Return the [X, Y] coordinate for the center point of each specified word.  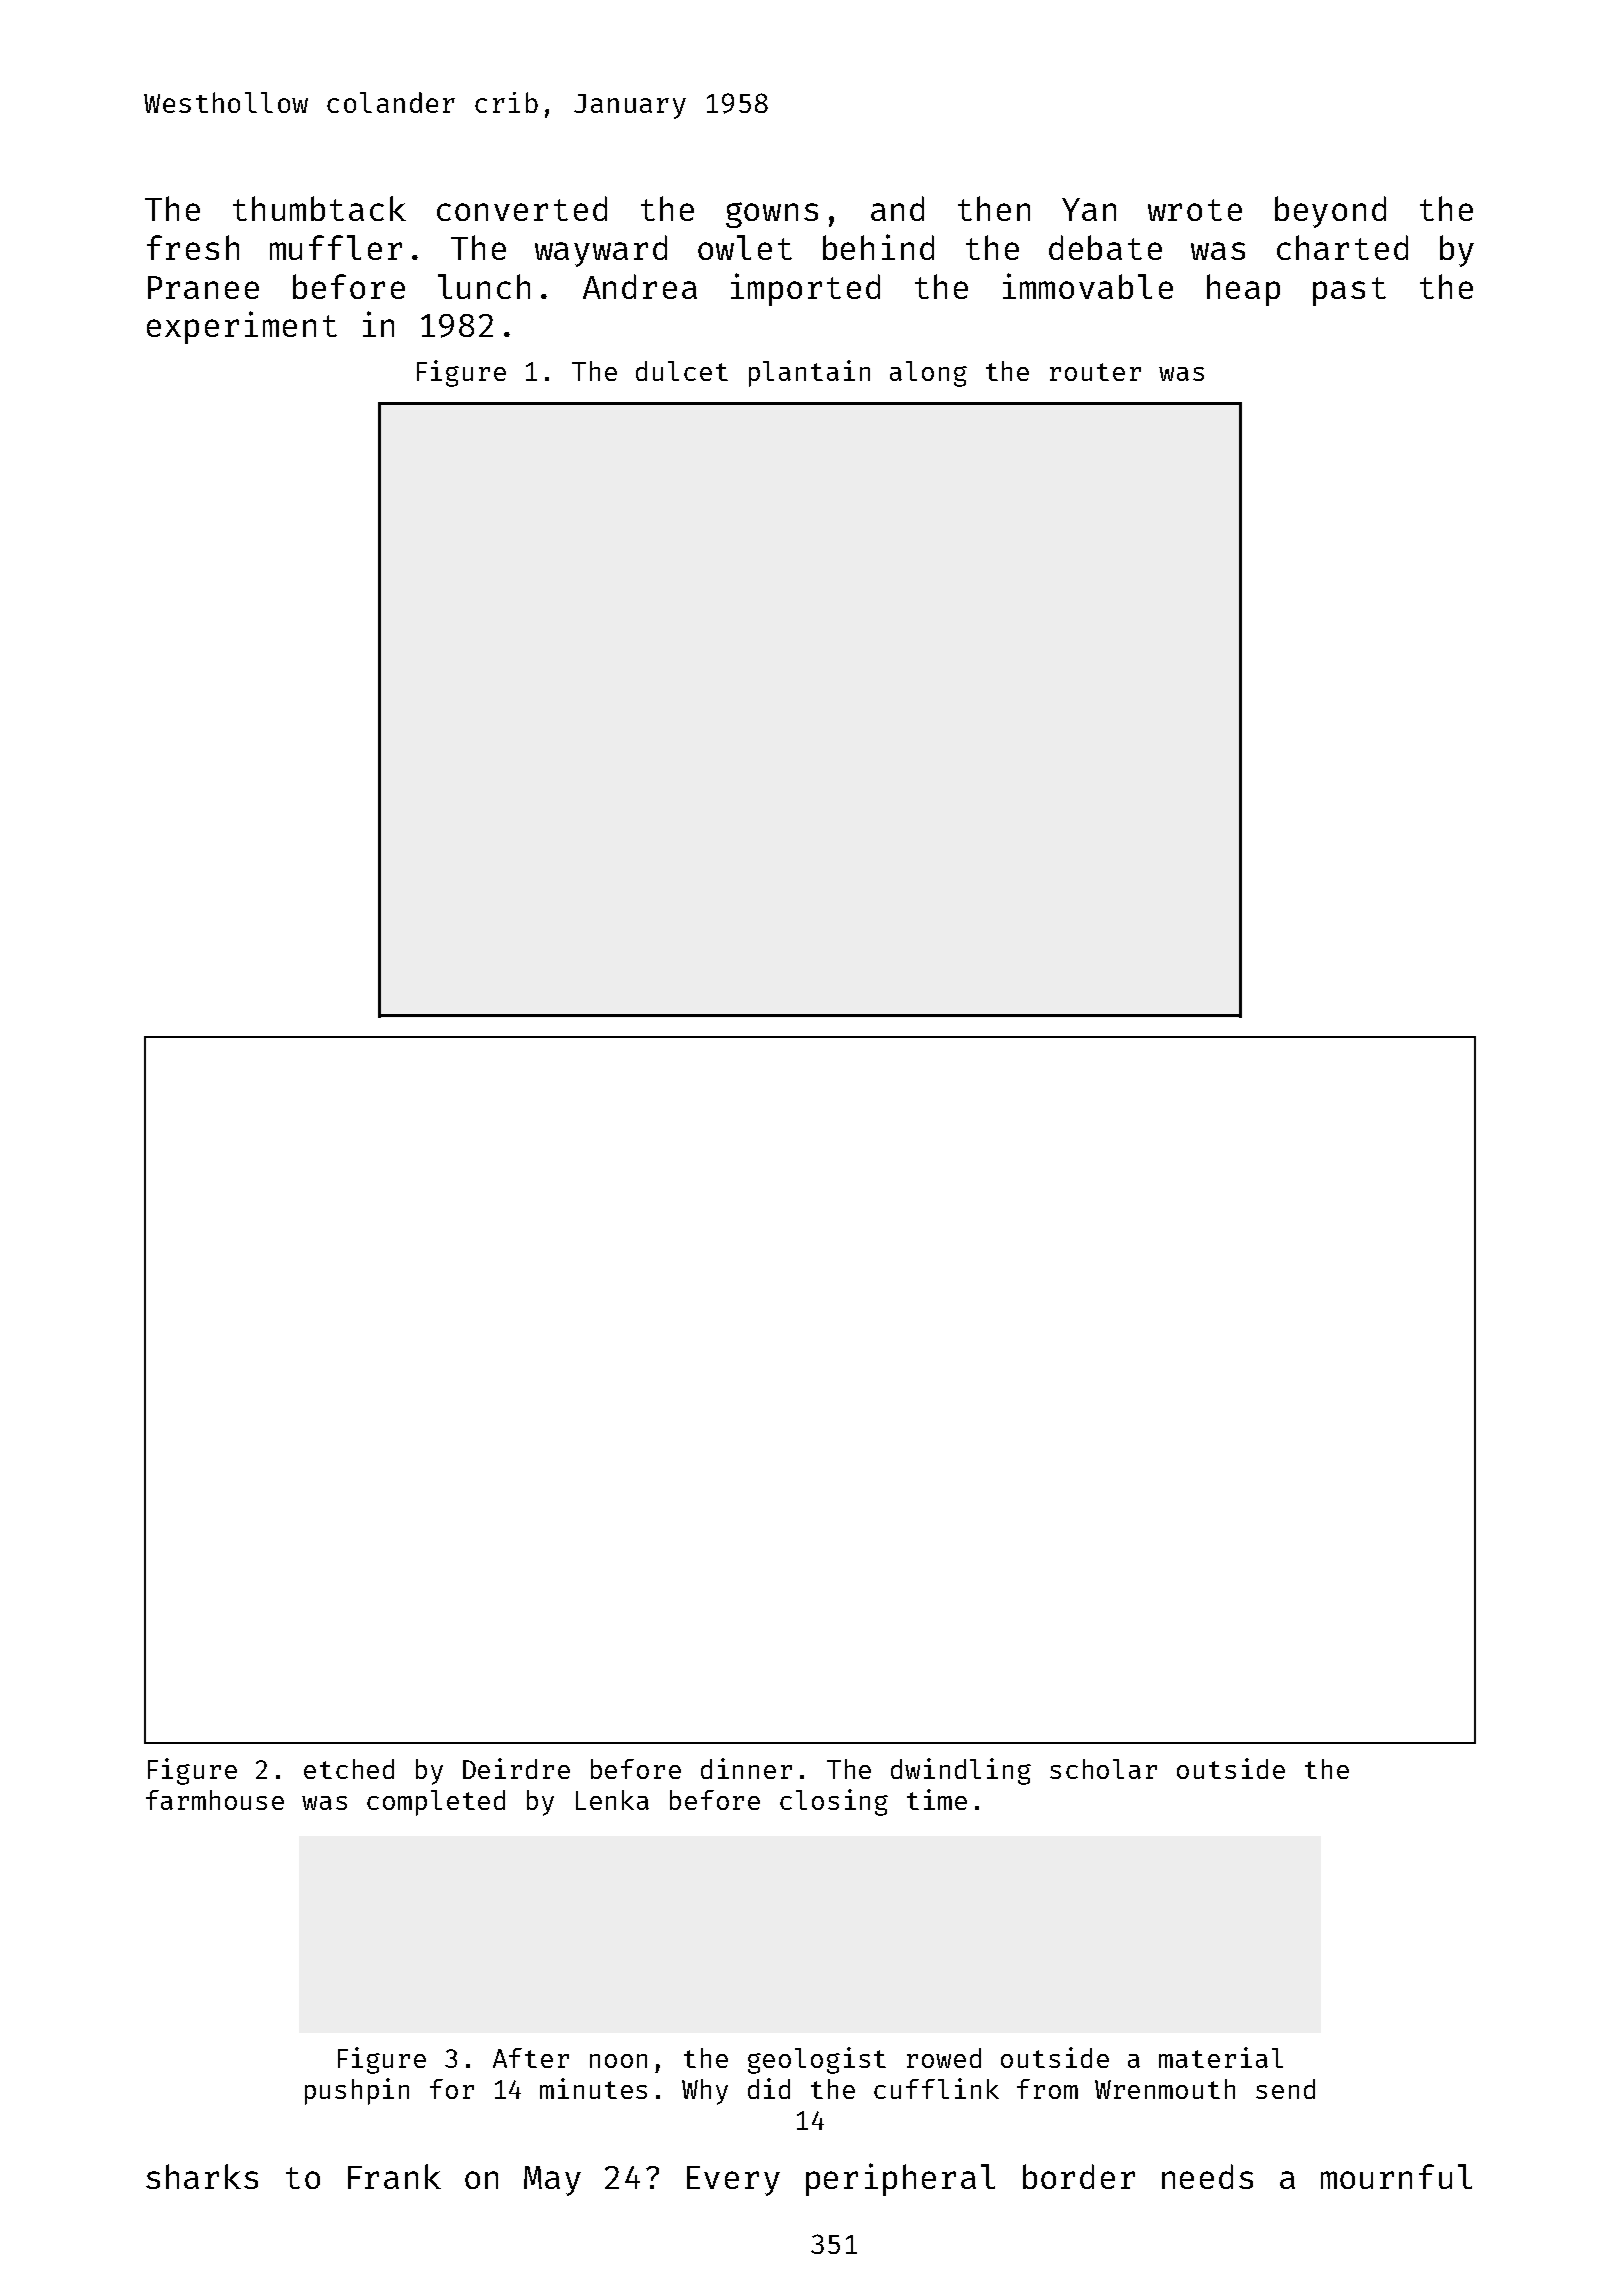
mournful [1396, 2176]
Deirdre [516, 1768]
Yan [1089, 209]
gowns [772, 215]
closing [834, 1802]
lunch [484, 286]
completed [436, 1803]
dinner [746, 1768]
